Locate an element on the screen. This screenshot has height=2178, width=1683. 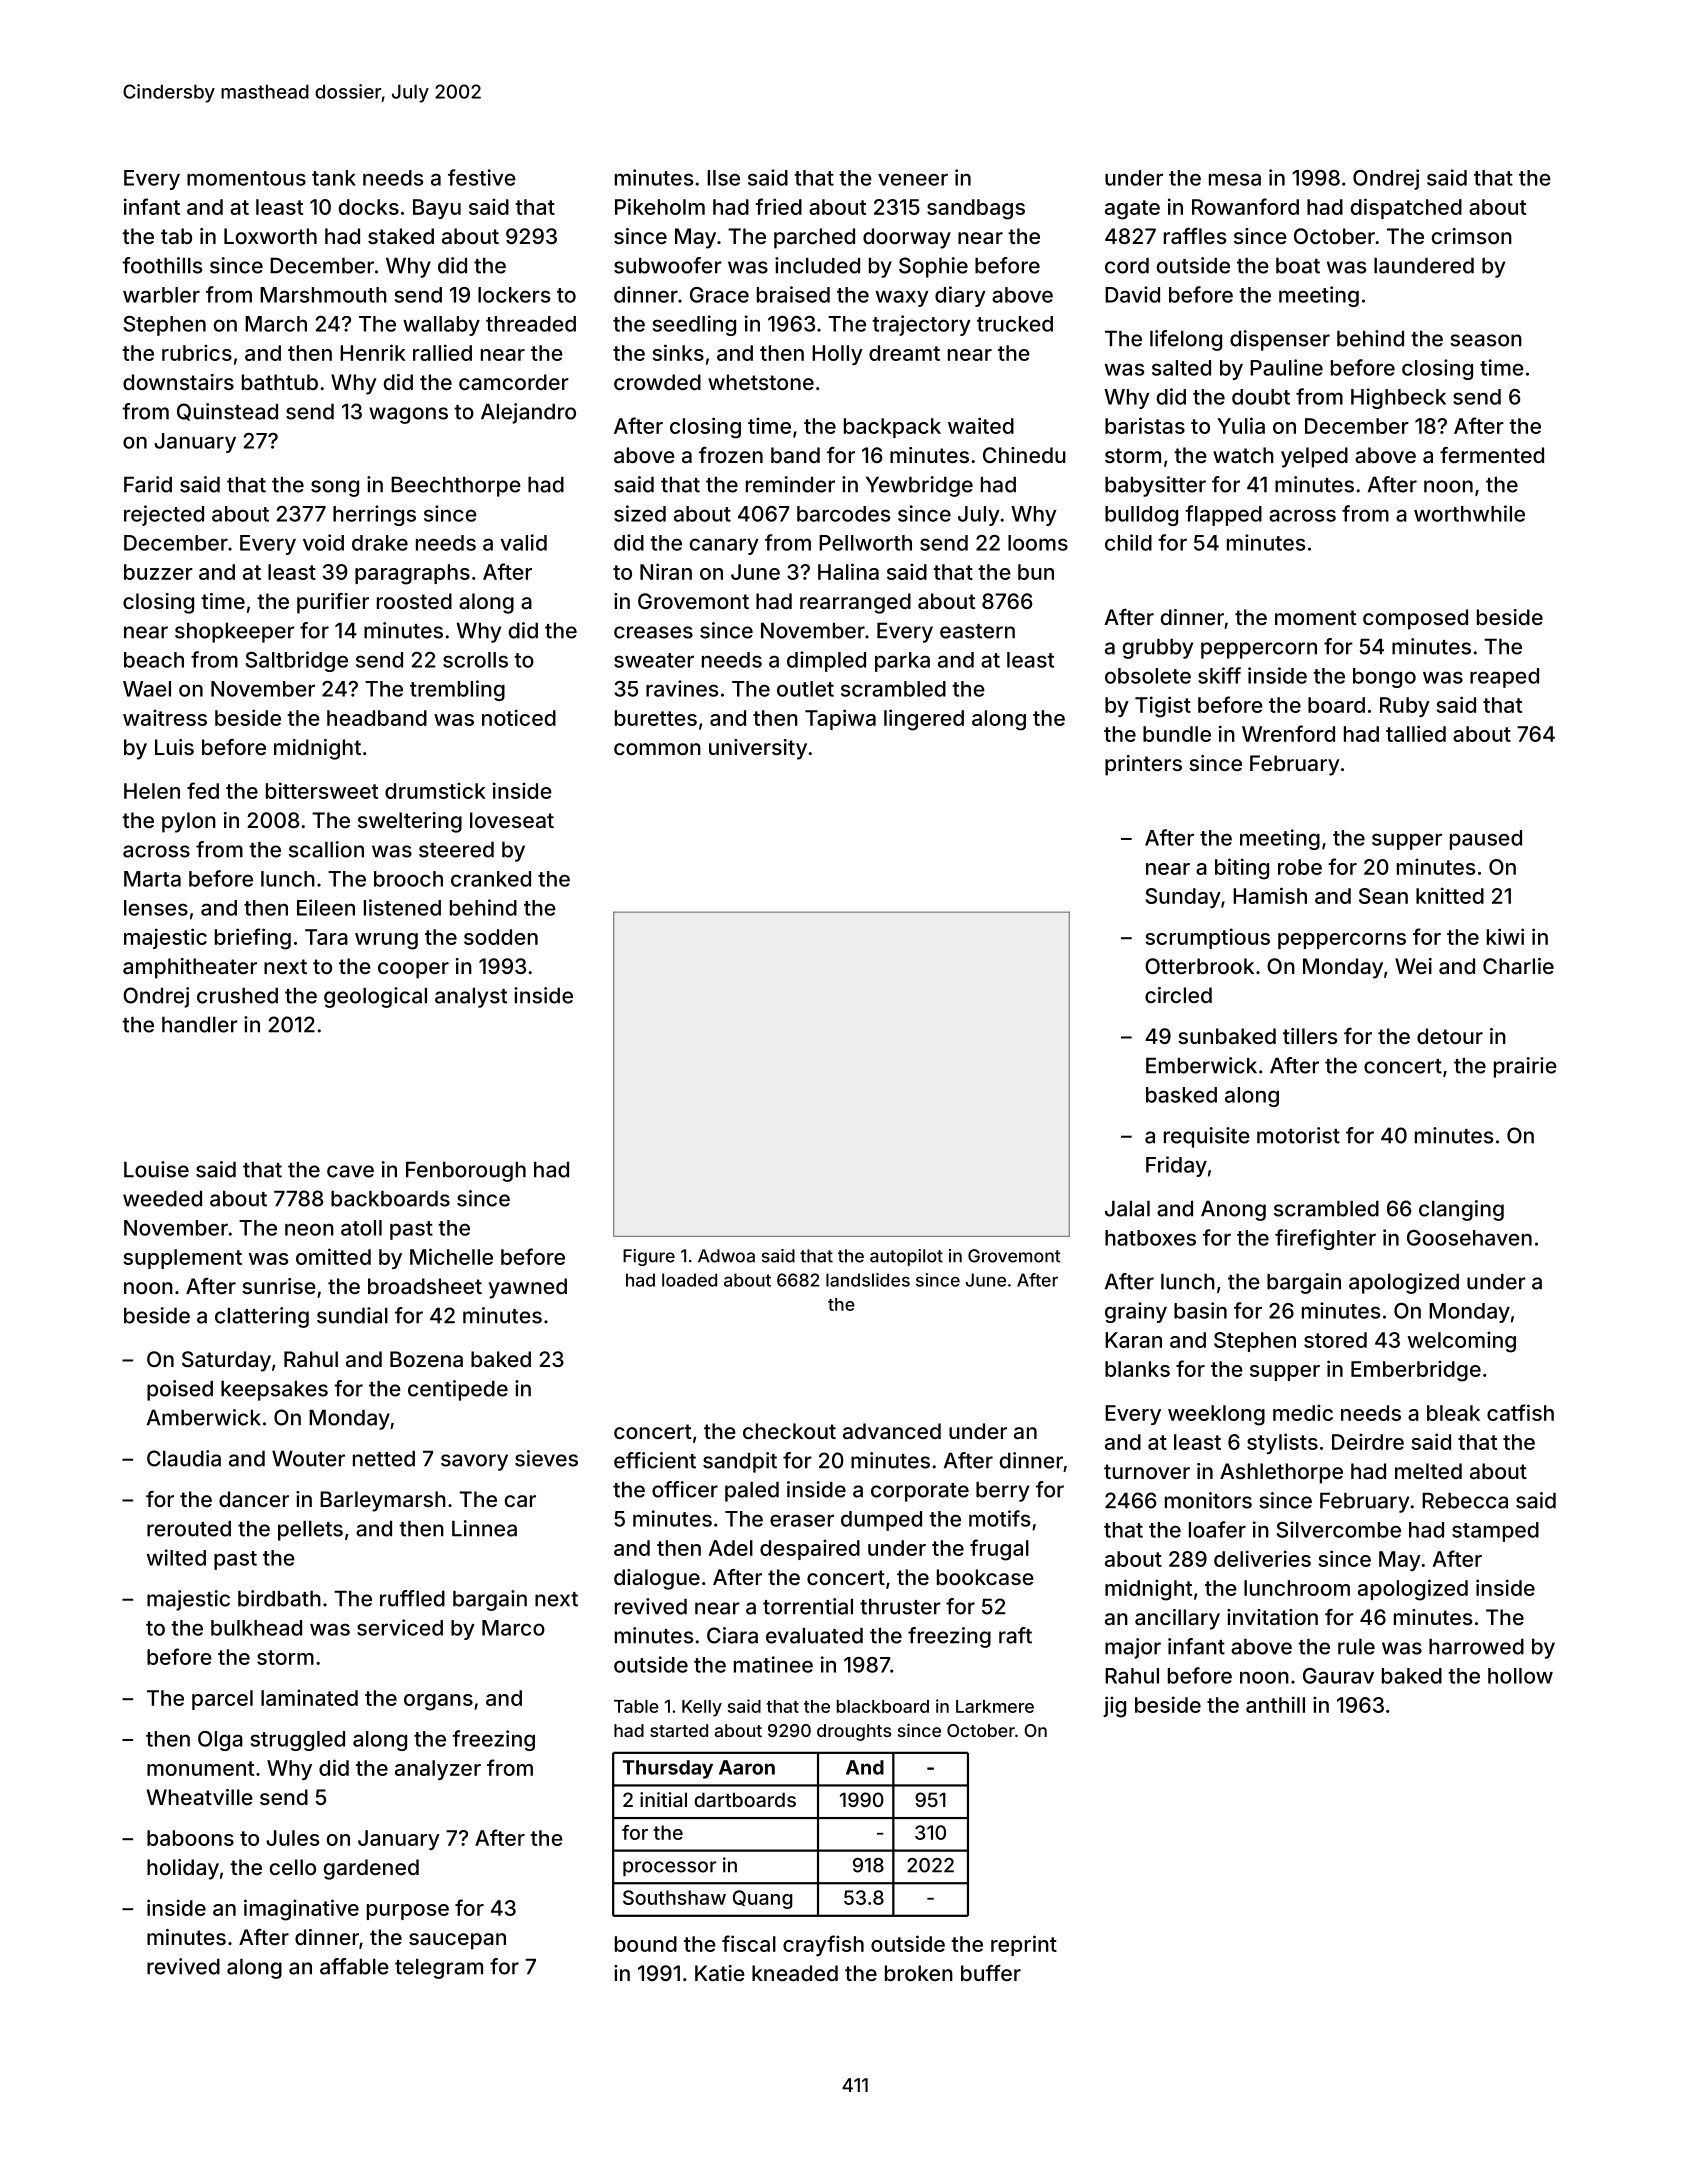
purifier is located at coordinates (333, 603).
